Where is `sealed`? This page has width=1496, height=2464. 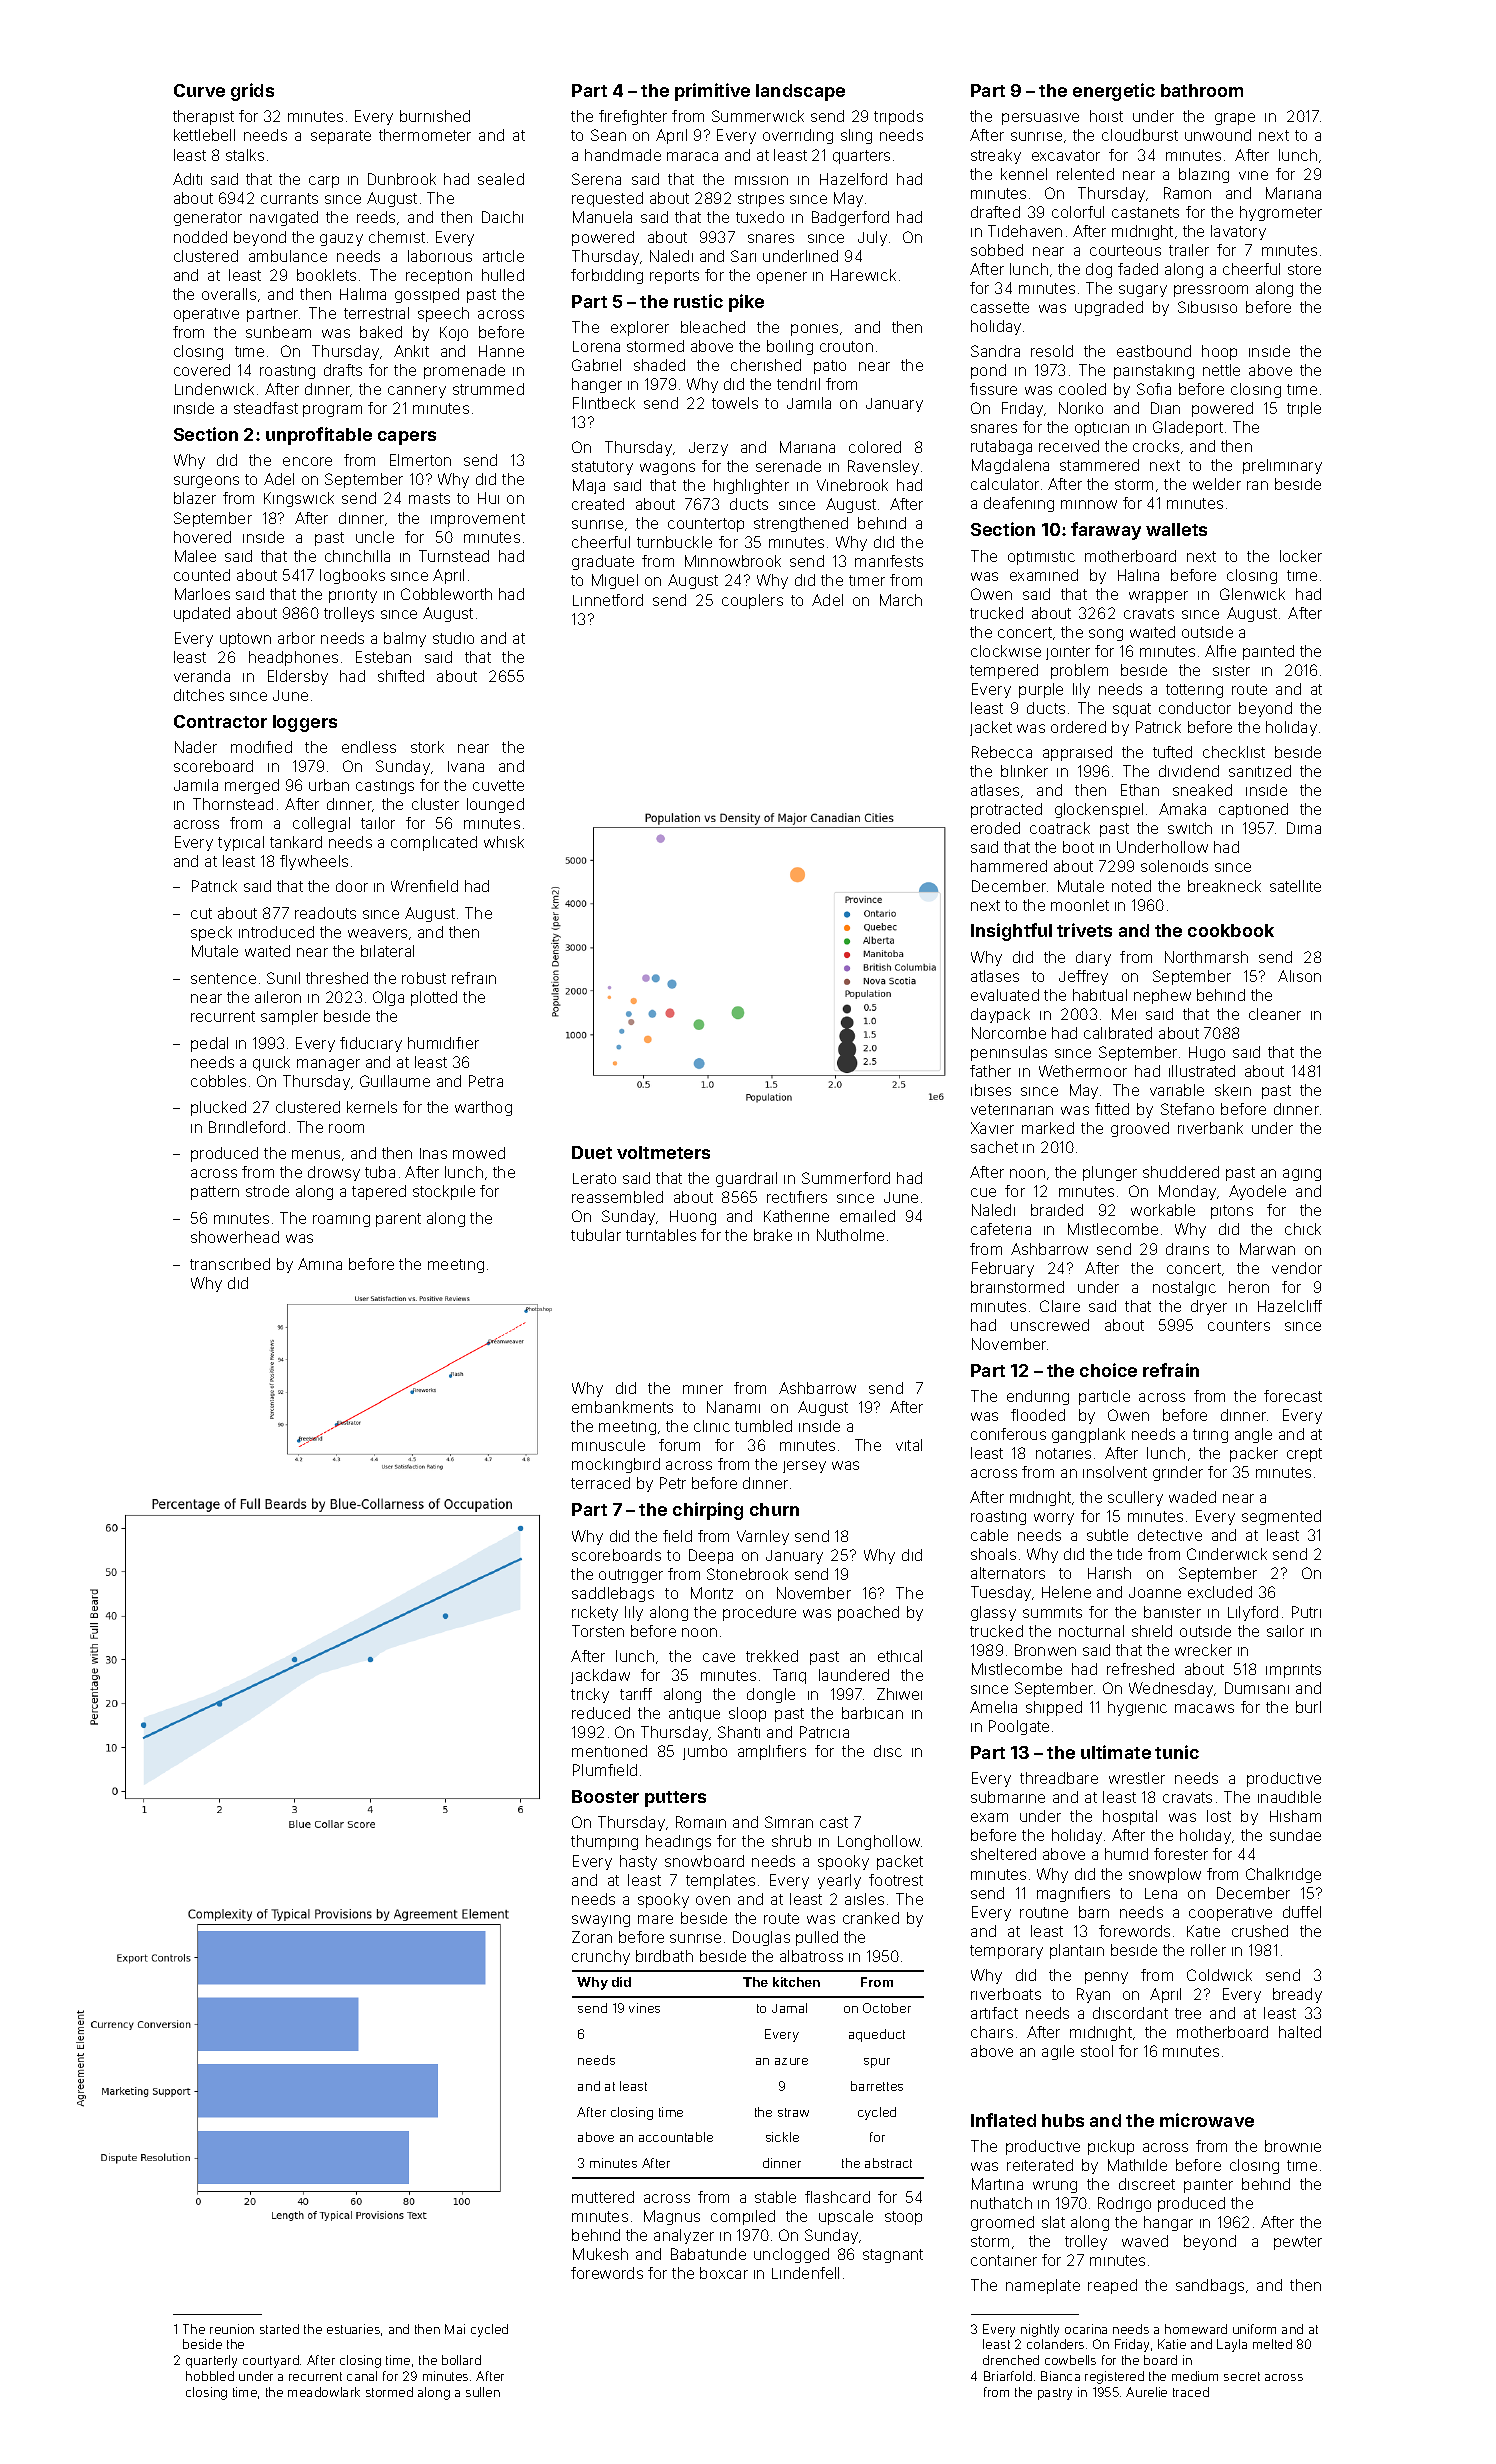 sealed is located at coordinates (501, 179).
